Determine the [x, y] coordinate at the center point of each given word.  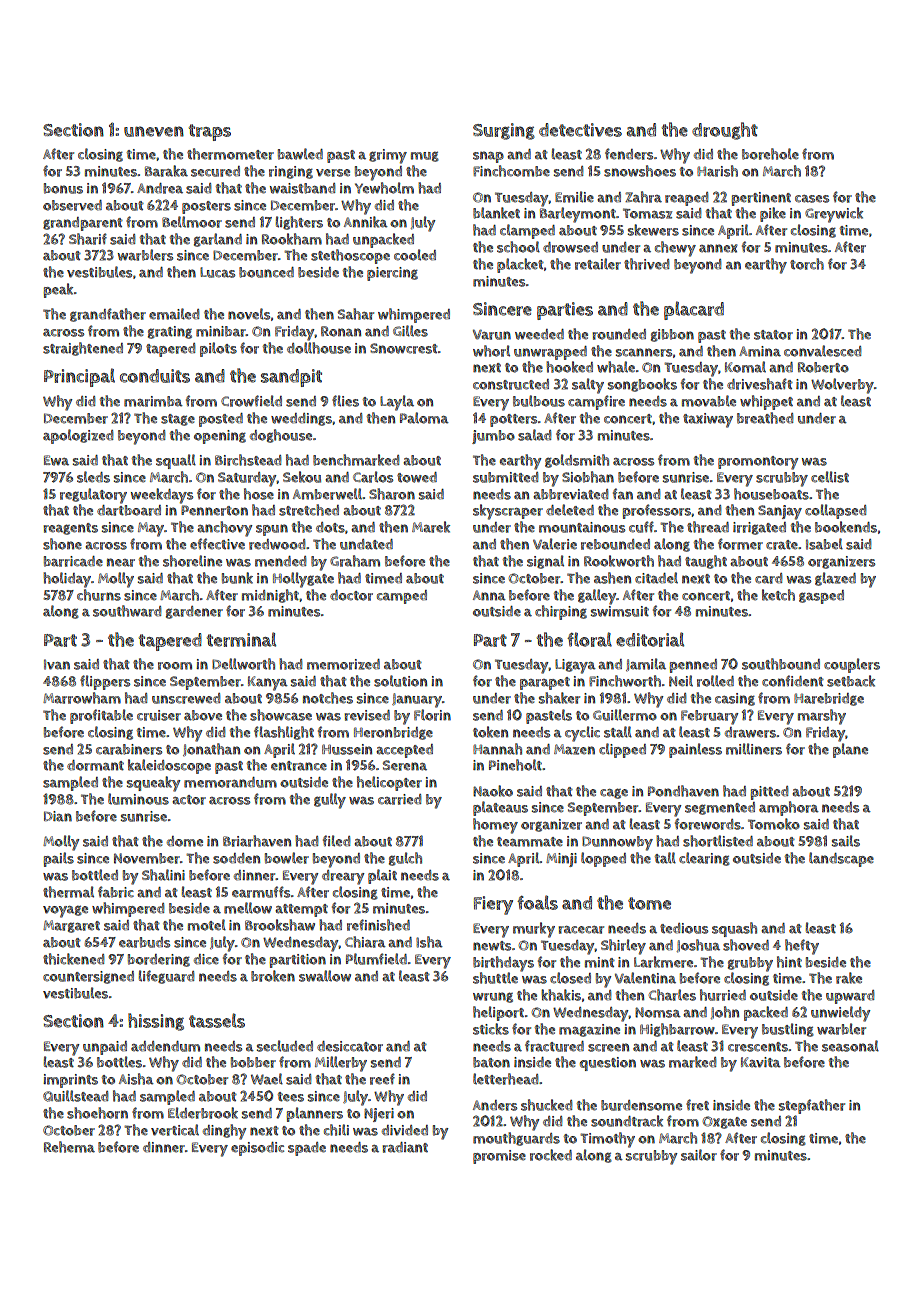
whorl [491, 351]
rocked [551, 1155]
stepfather [812, 1106]
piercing [392, 274]
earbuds [144, 942]
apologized [78, 436]
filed [336, 841]
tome [649, 903]
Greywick [834, 215]
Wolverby [842, 386]
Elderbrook [203, 1113]
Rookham [292, 239]
